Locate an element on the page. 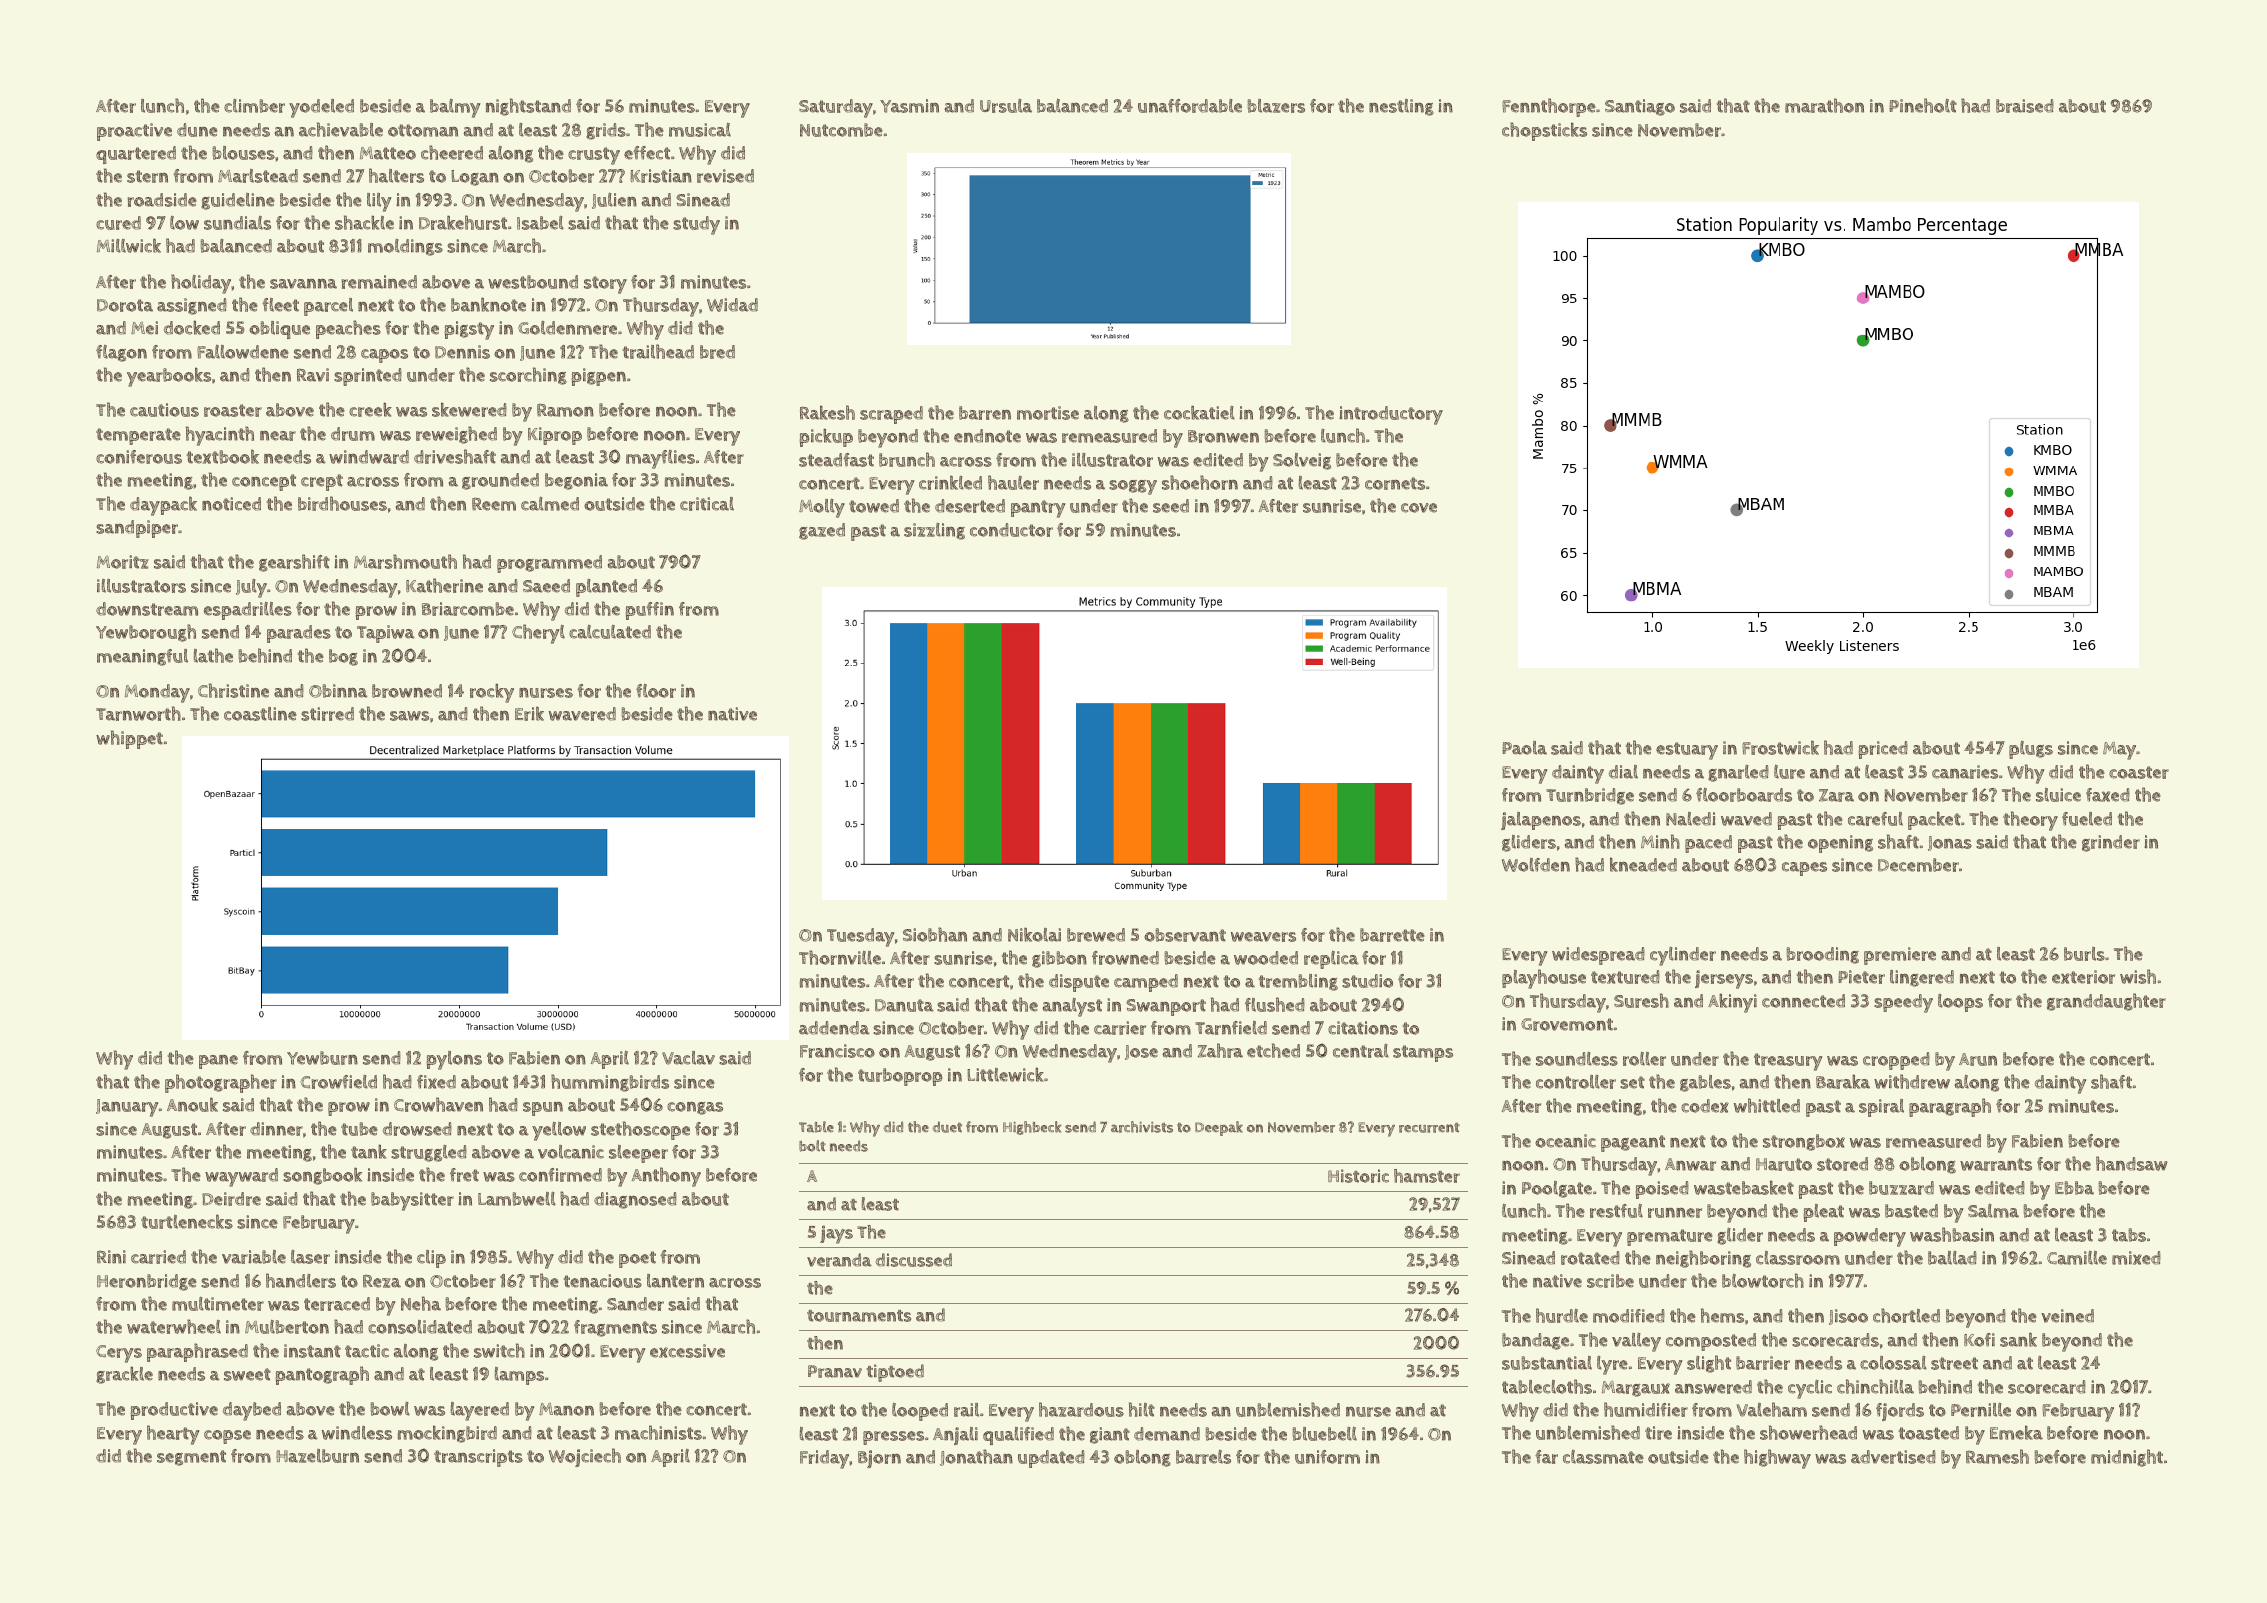 The width and height of the image is (2267, 1603). Santiago is located at coordinates (1640, 107).
